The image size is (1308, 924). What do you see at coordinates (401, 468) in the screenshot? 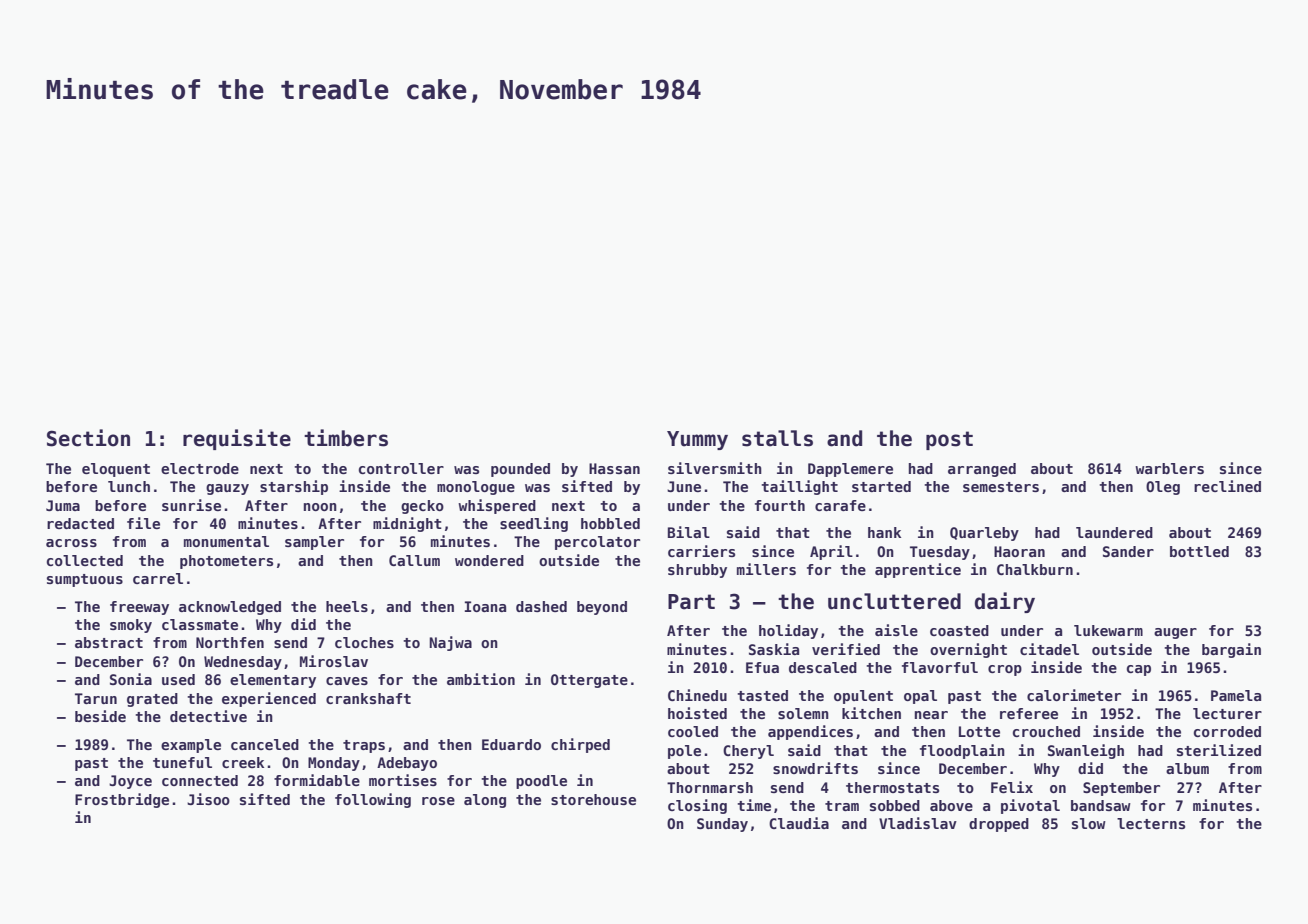
I see `controller` at bounding box center [401, 468].
